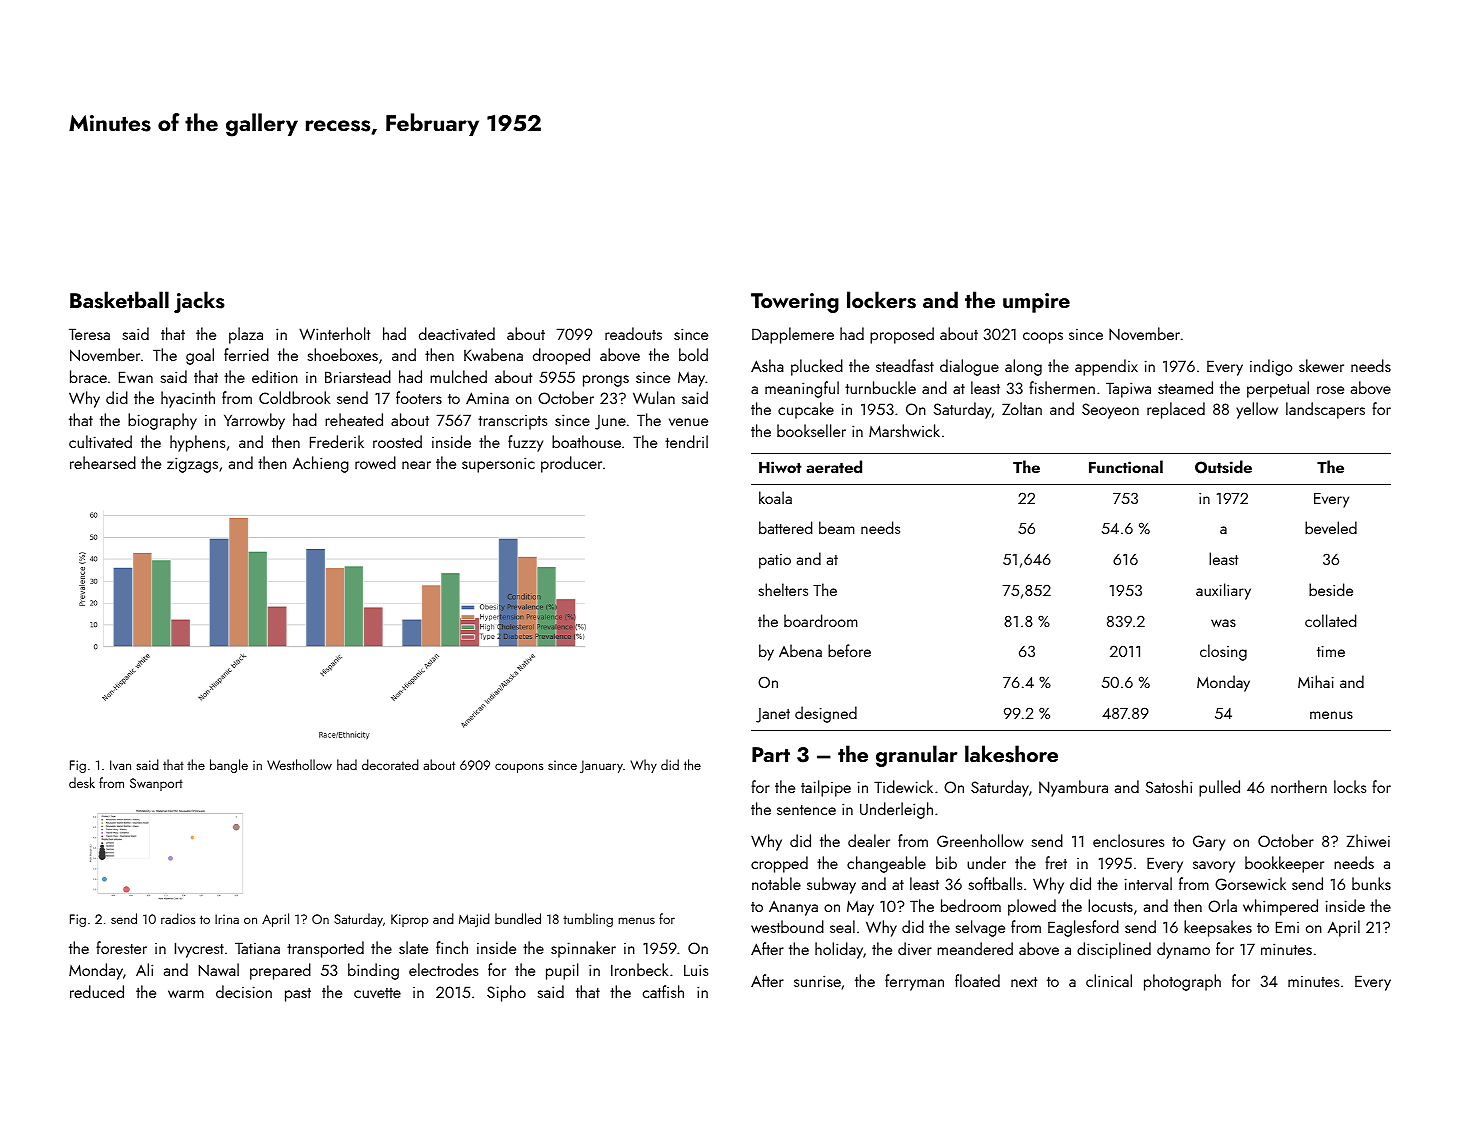 The image size is (1460, 1128). Describe the element at coordinates (773, 715) in the image. I see `Janet` at that location.
